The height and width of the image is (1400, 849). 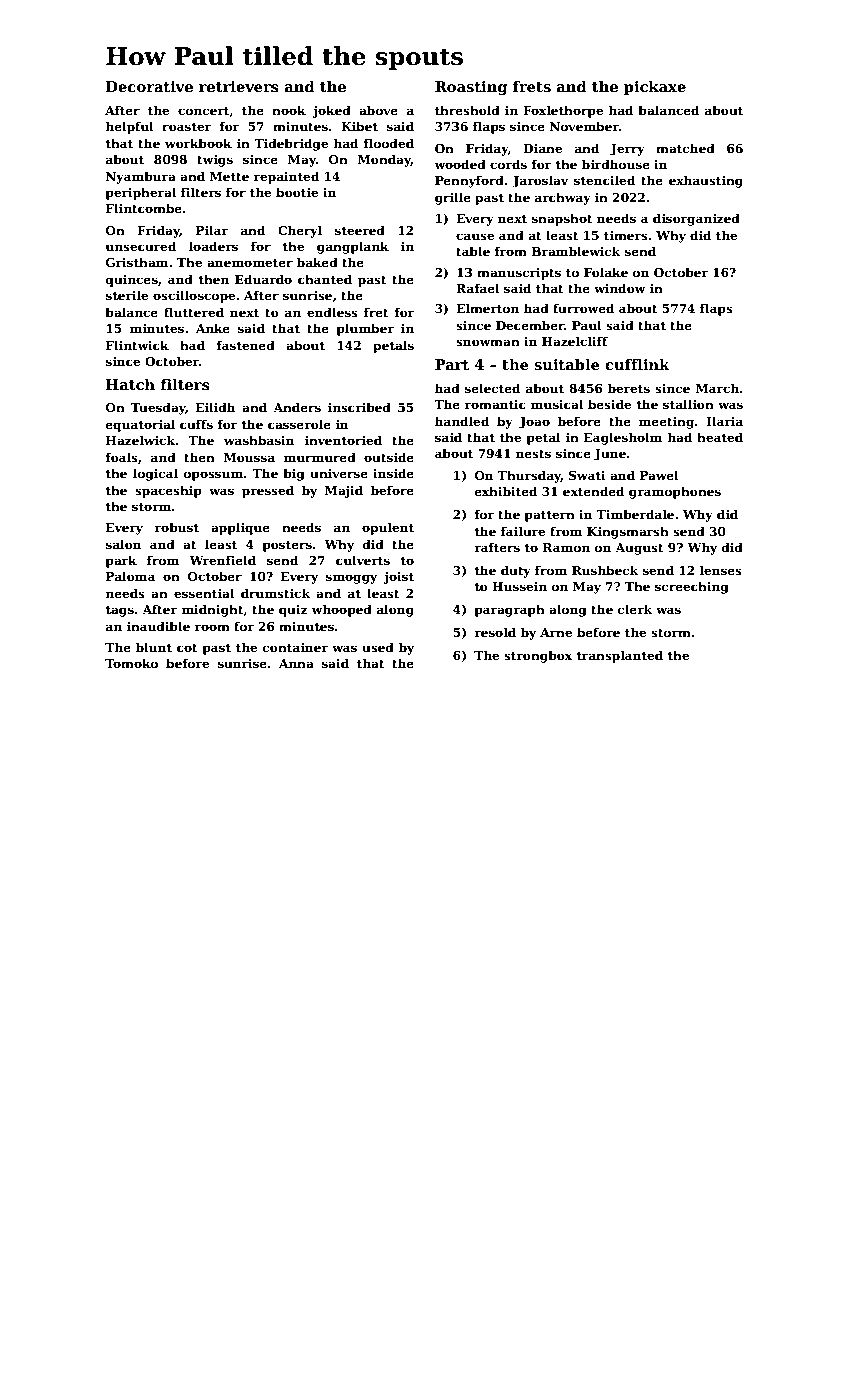 What do you see at coordinates (365, 329) in the image?
I see `plumber` at bounding box center [365, 329].
